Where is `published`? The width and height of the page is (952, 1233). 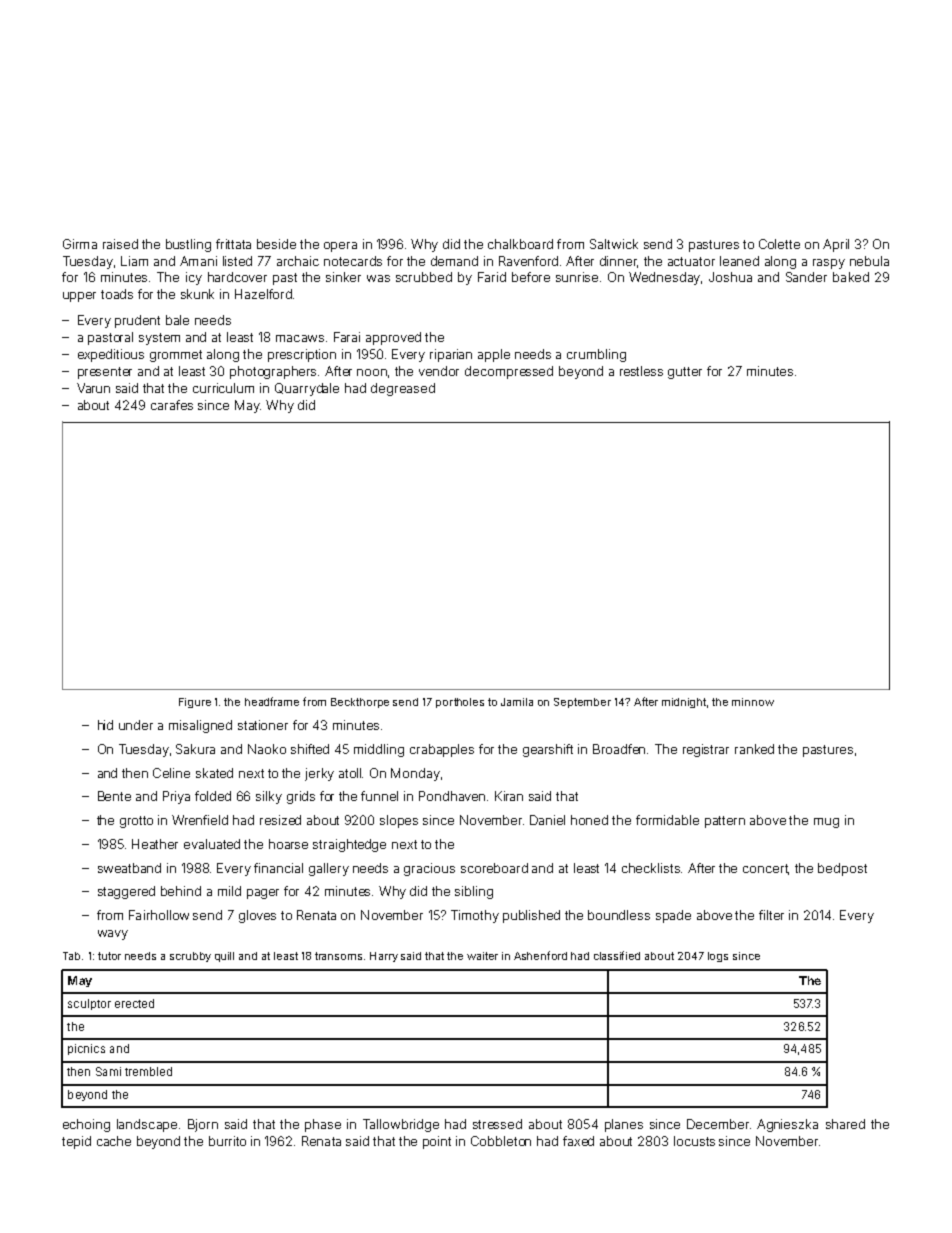 published is located at coordinates (531, 916).
